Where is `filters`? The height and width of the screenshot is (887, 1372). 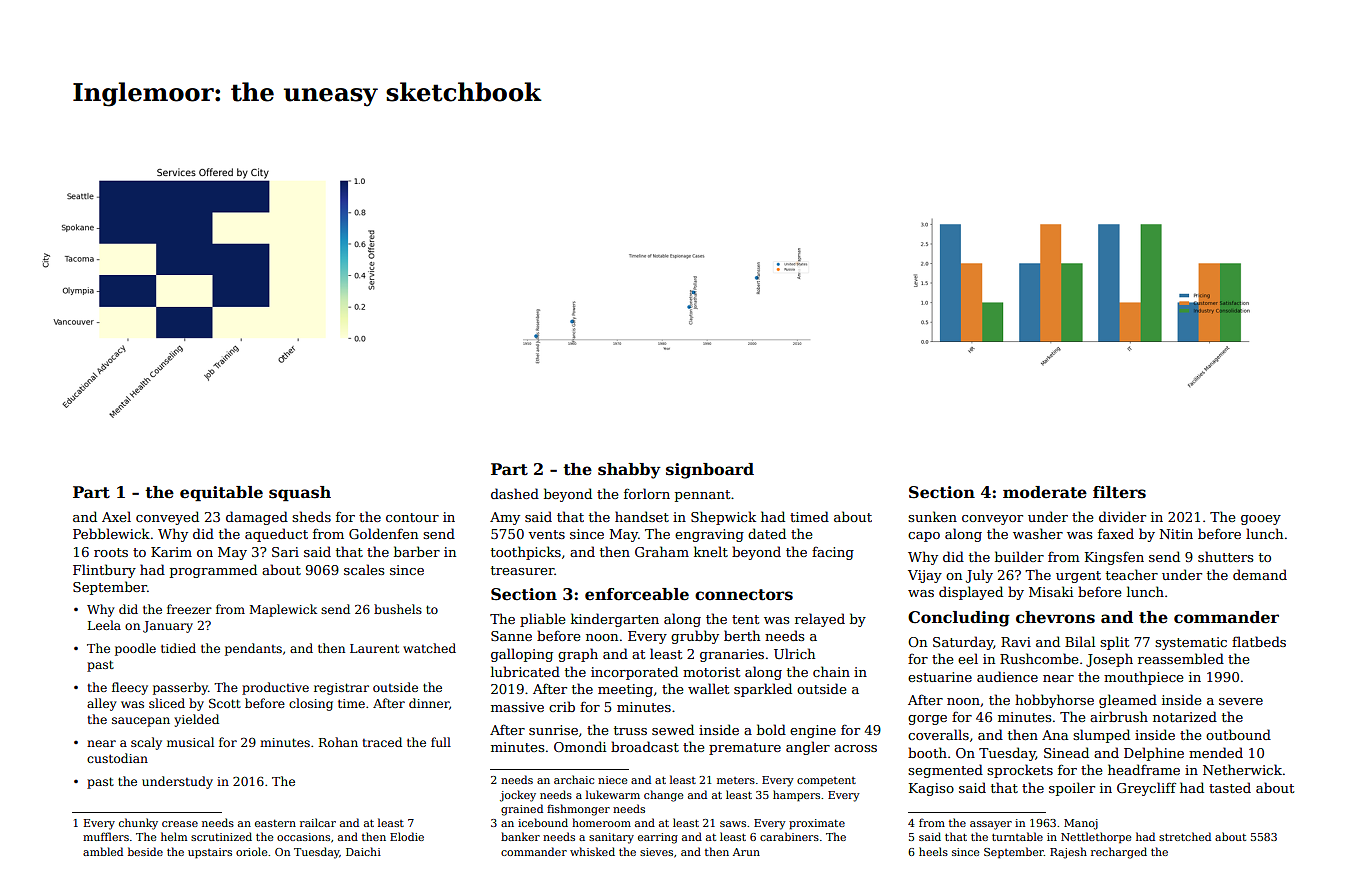 filters is located at coordinates (1119, 492).
